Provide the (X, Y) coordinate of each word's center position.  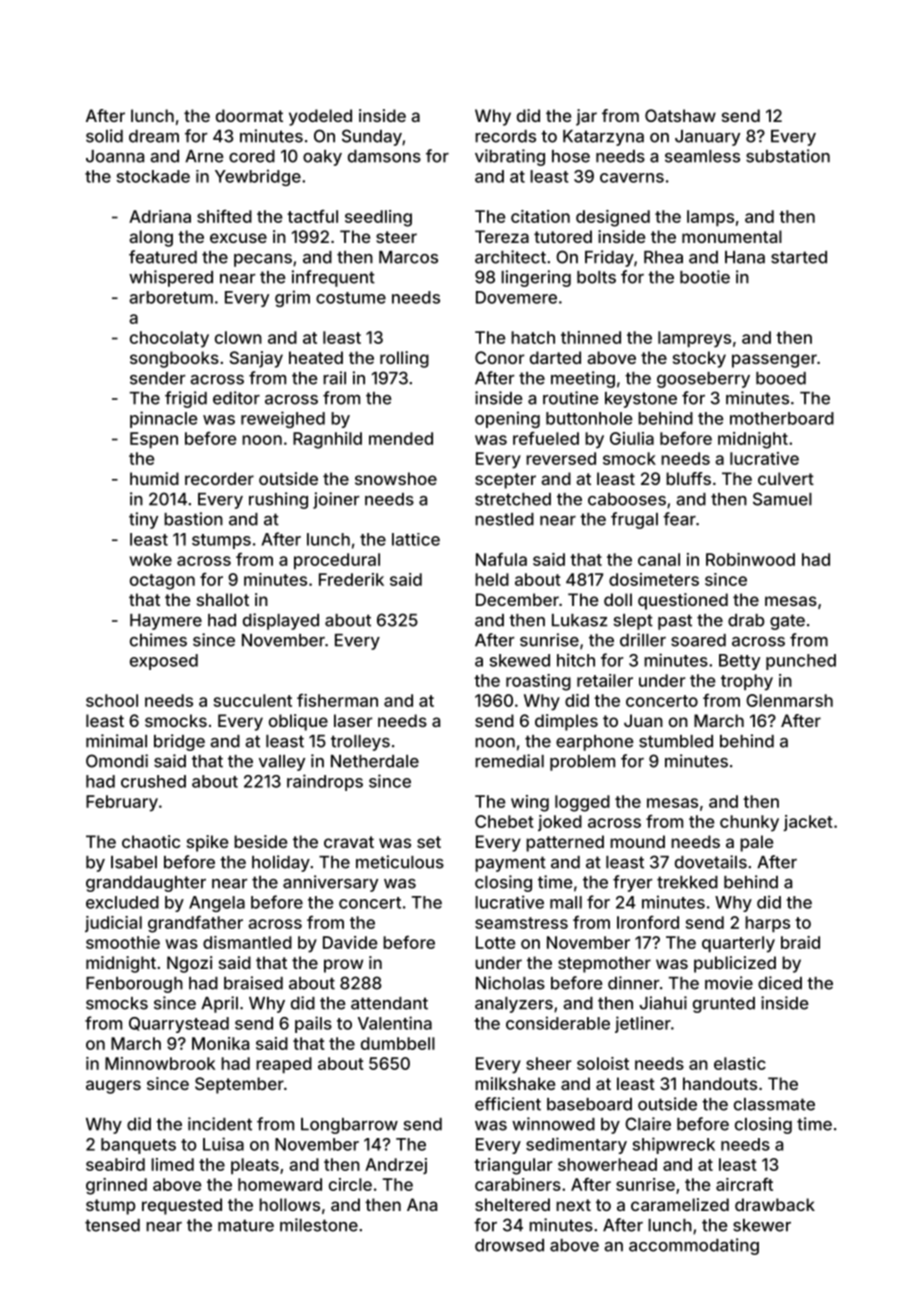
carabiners (518, 1184)
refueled (546, 438)
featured (163, 257)
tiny (143, 520)
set (429, 842)
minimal (116, 741)
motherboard (782, 418)
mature (246, 1225)
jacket (808, 823)
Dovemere (516, 297)
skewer (762, 1225)
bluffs (688, 478)
